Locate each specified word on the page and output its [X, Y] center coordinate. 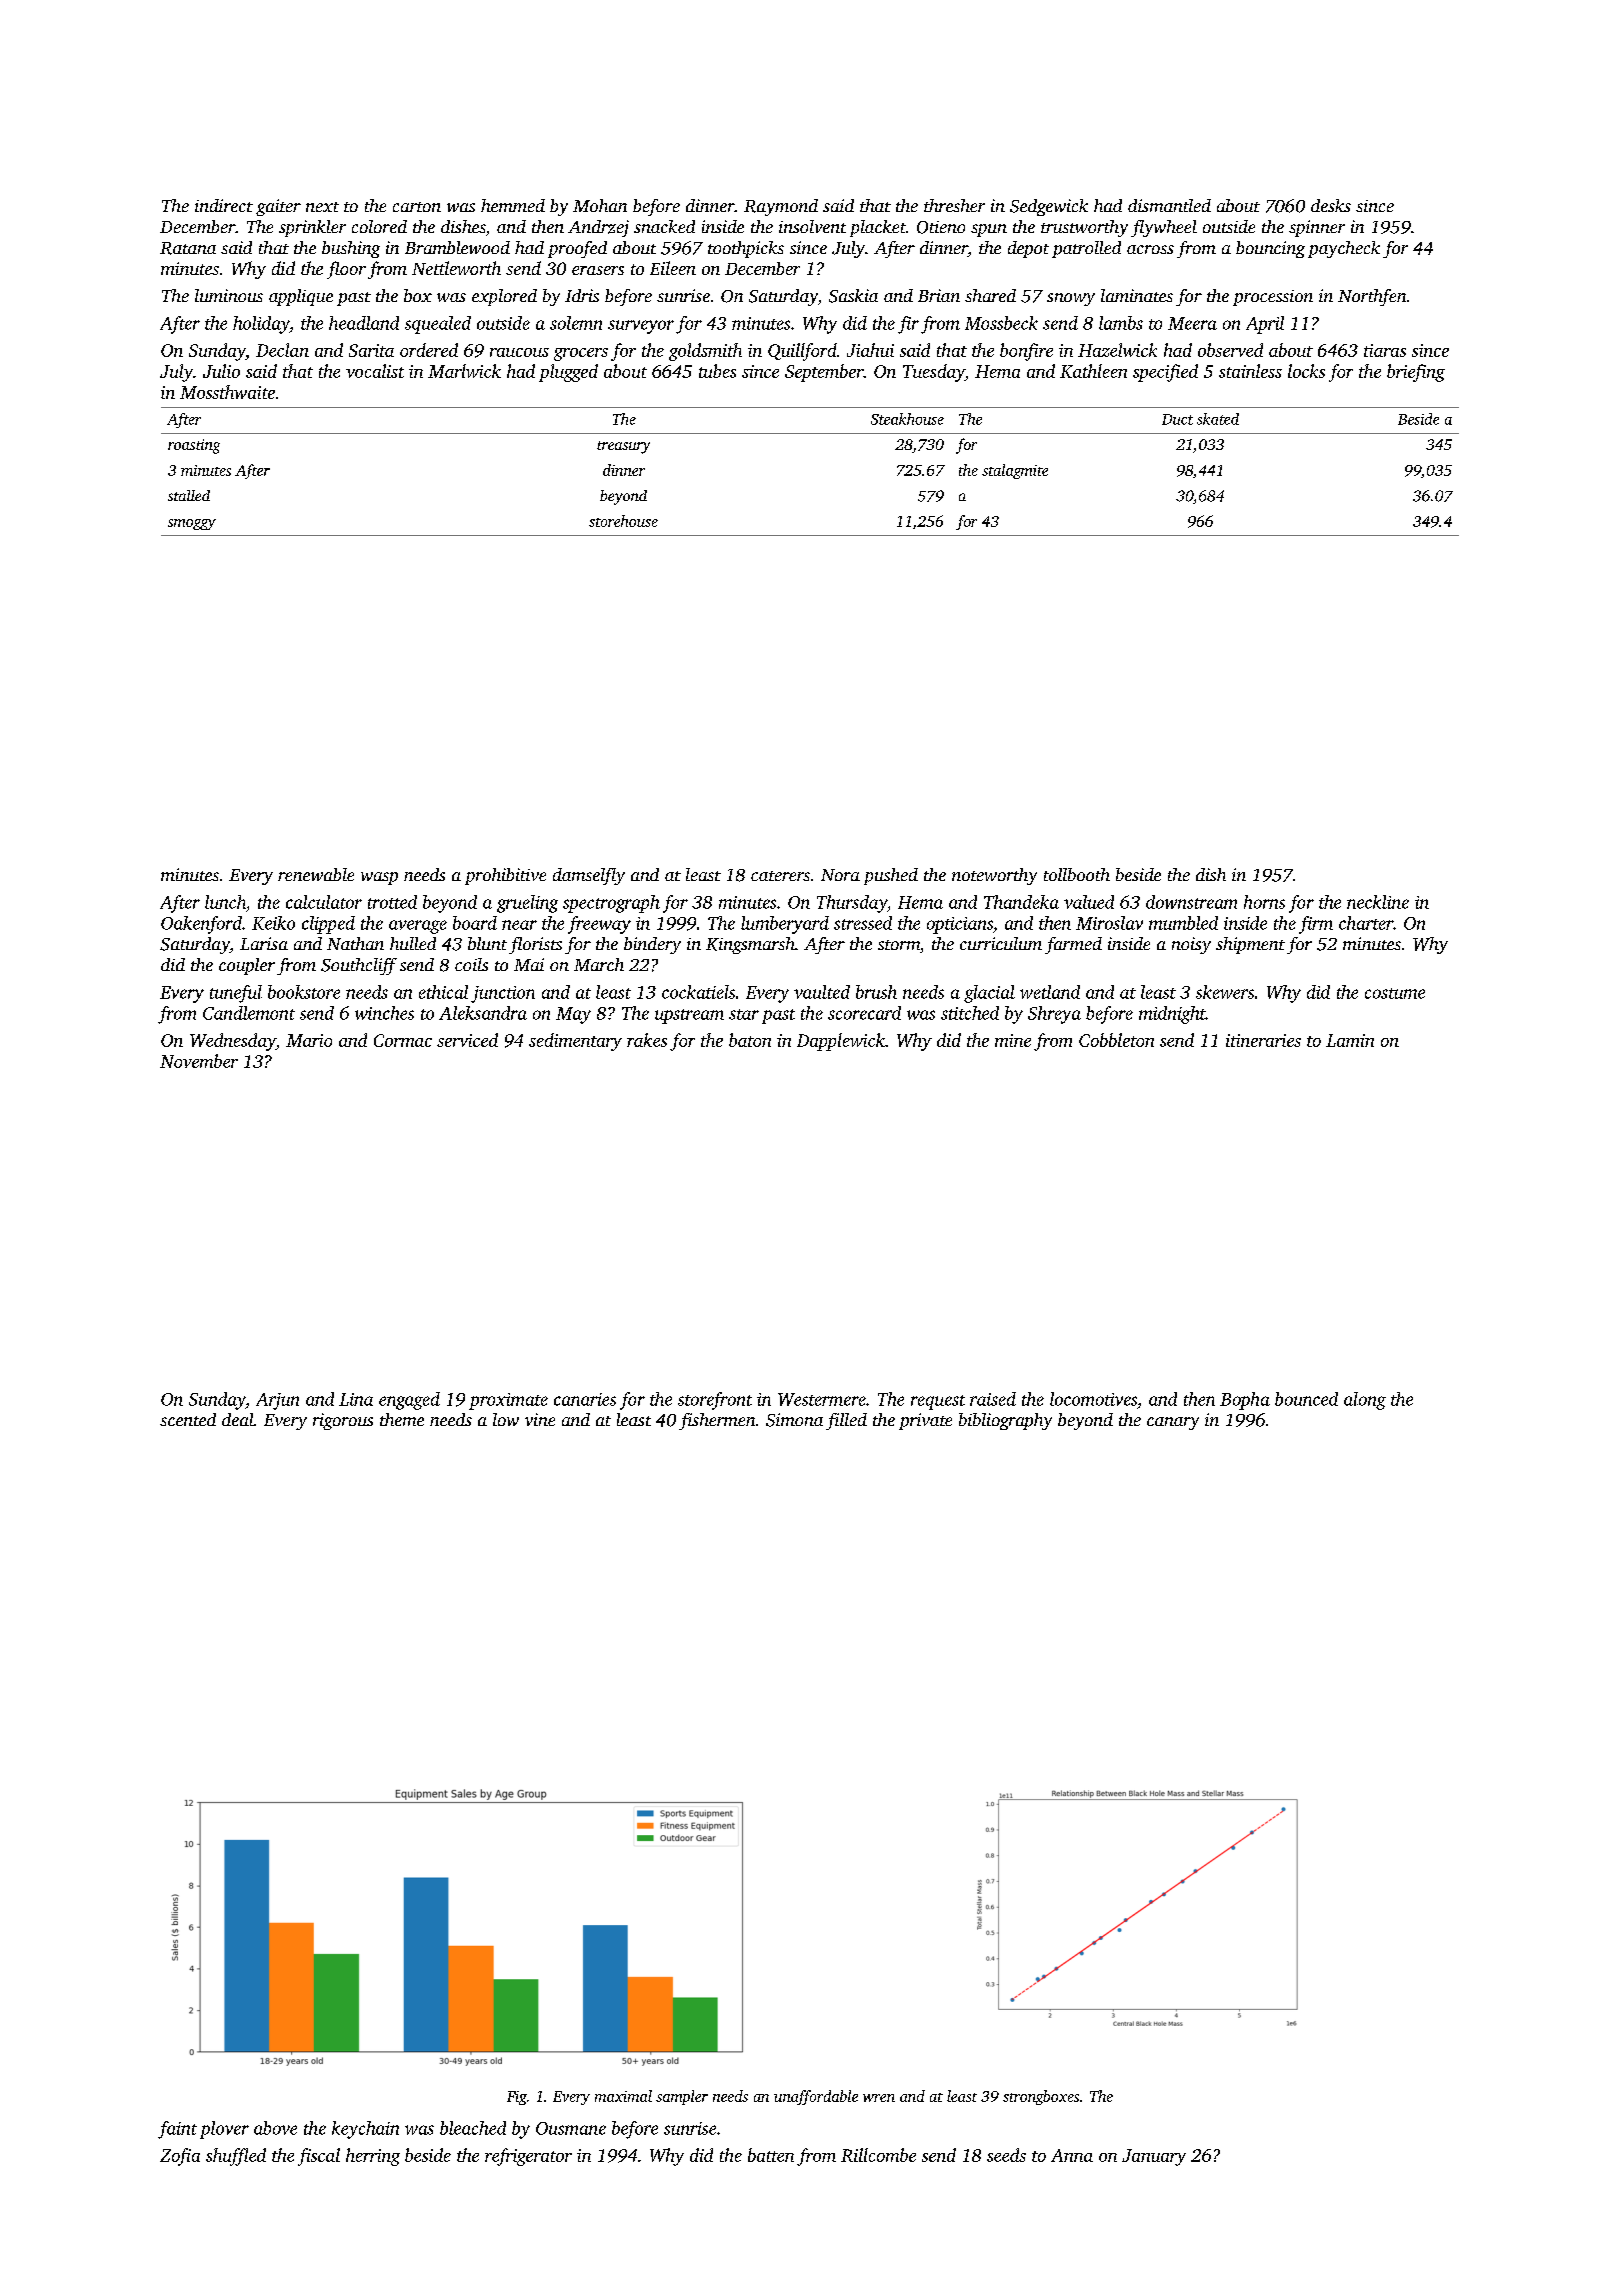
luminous [229, 295]
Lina [356, 1399]
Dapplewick [841, 1042]
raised [993, 1399]
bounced [1306, 1399]
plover [224, 2130]
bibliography [1005, 1421]
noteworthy [994, 876]
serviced [467, 1040]
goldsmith [705, 352]
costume [1395, 993]
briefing [1416, 373]
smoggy [192, 524]
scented [188, 1419]
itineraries [1263, 1040]
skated [1218, 419]
